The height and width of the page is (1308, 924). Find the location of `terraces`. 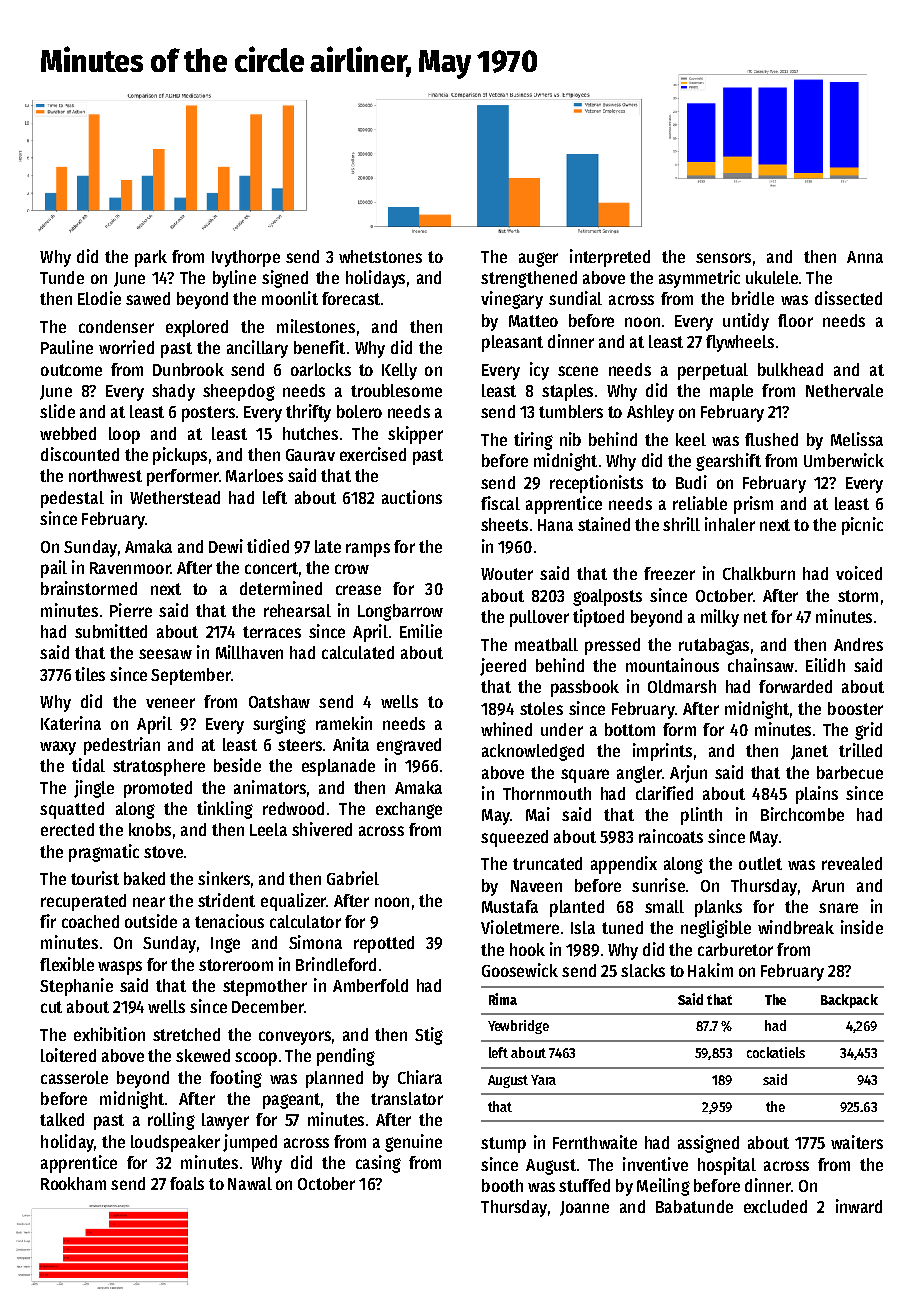

terraces is located at coordinates (272, 632).
